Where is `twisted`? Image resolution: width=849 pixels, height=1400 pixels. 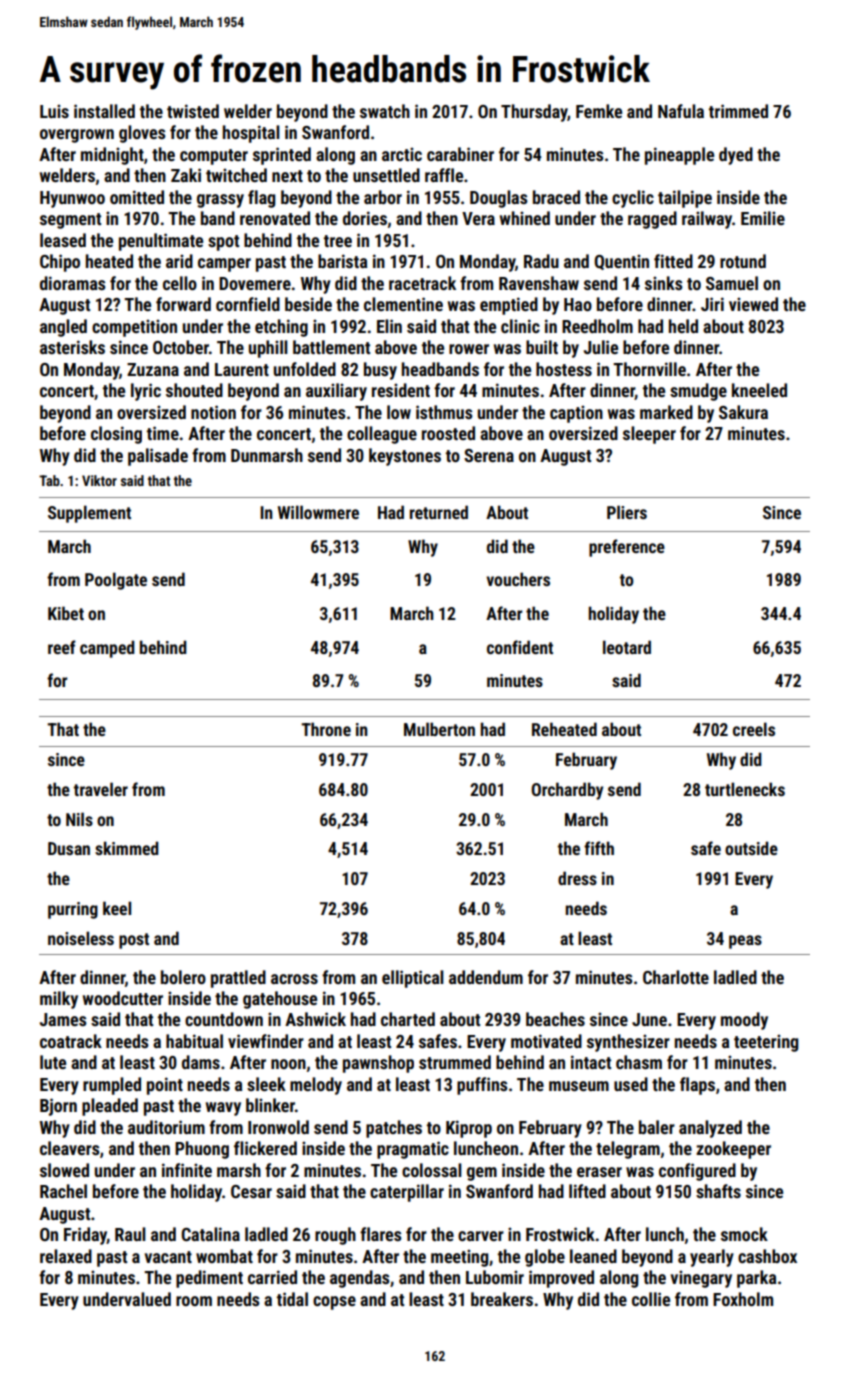 twisted is located at coordinates (193, 111).
